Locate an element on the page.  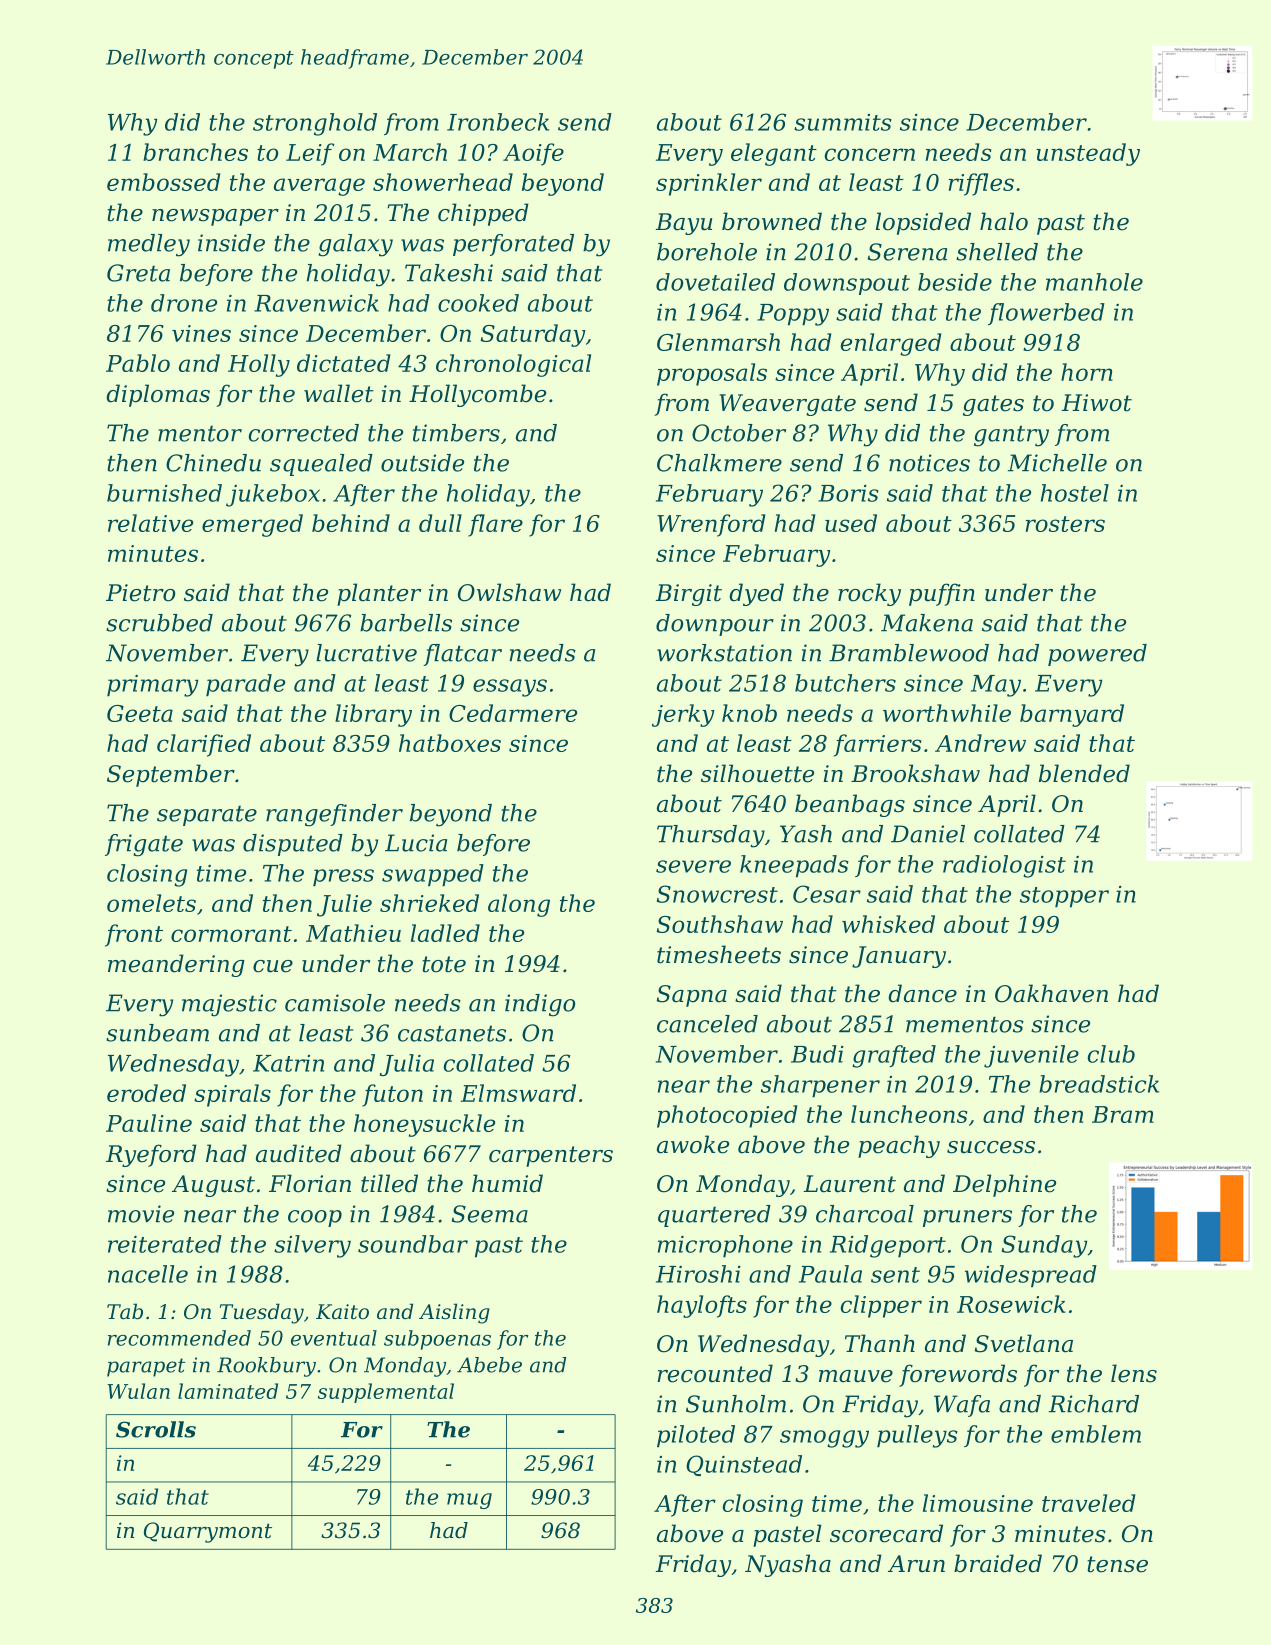
Cesar is located at coordinates (827, 894).
